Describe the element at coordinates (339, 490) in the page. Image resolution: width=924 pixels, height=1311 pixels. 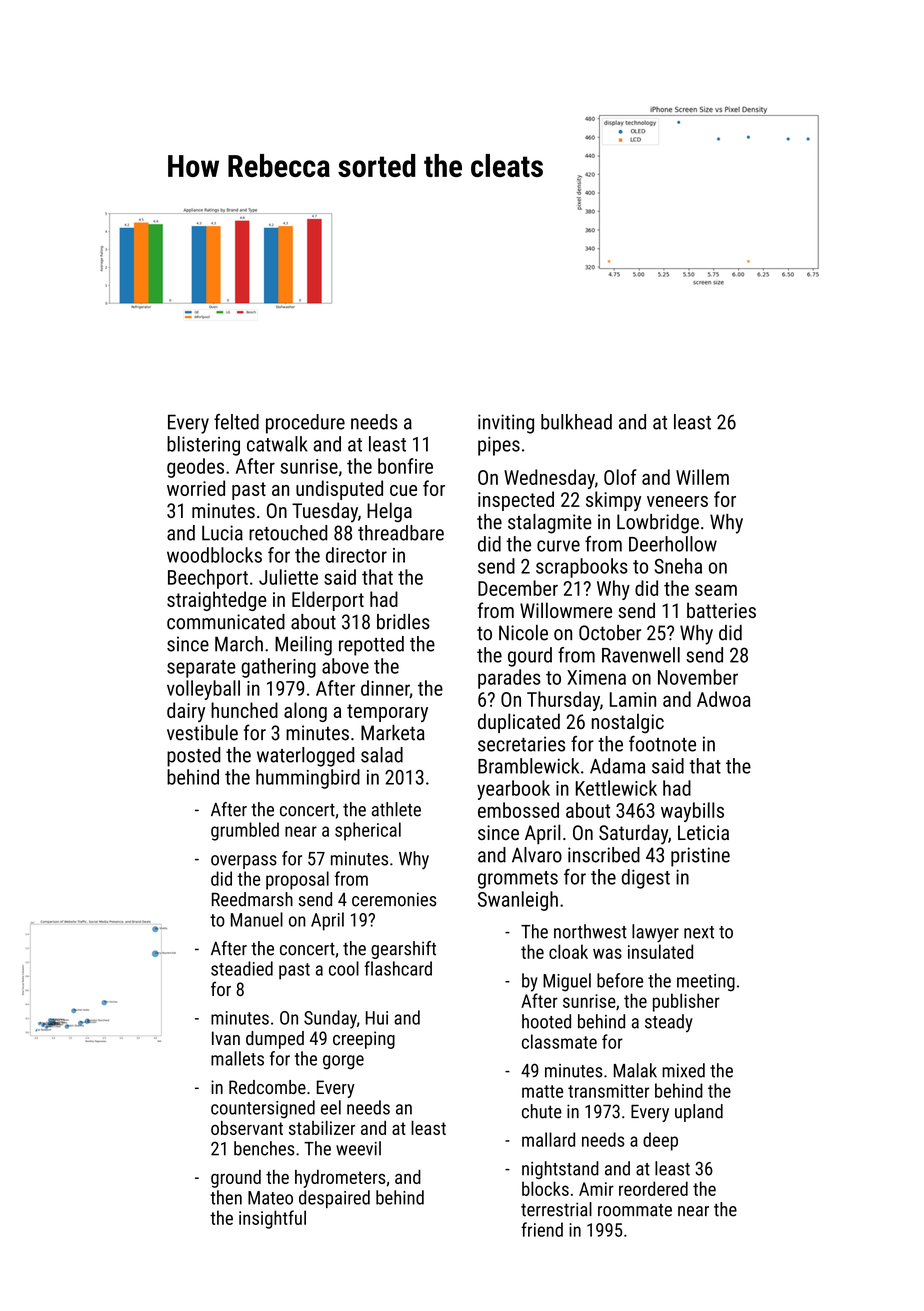
I see `undisputed` at that location.
